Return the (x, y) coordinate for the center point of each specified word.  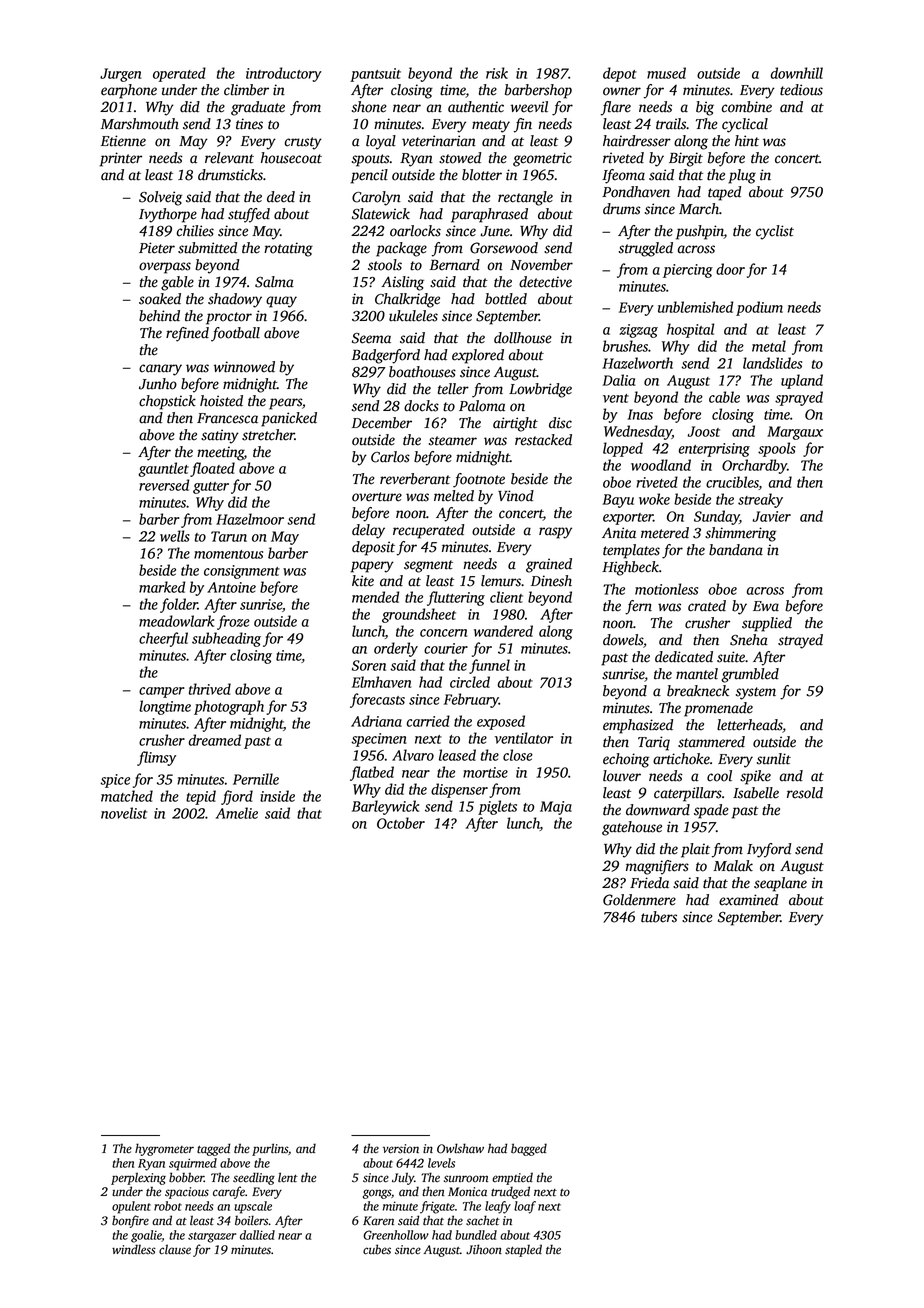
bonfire (130, 1221)
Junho (158, 384)
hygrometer (164, 1149)
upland (802, 381)
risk (497, 73)
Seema (371, 338)
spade (711, 811)
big (705, 108)
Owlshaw (460, 1148)
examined (748, 900)
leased (457, 755)
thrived (210, 689)
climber (246, 90)
